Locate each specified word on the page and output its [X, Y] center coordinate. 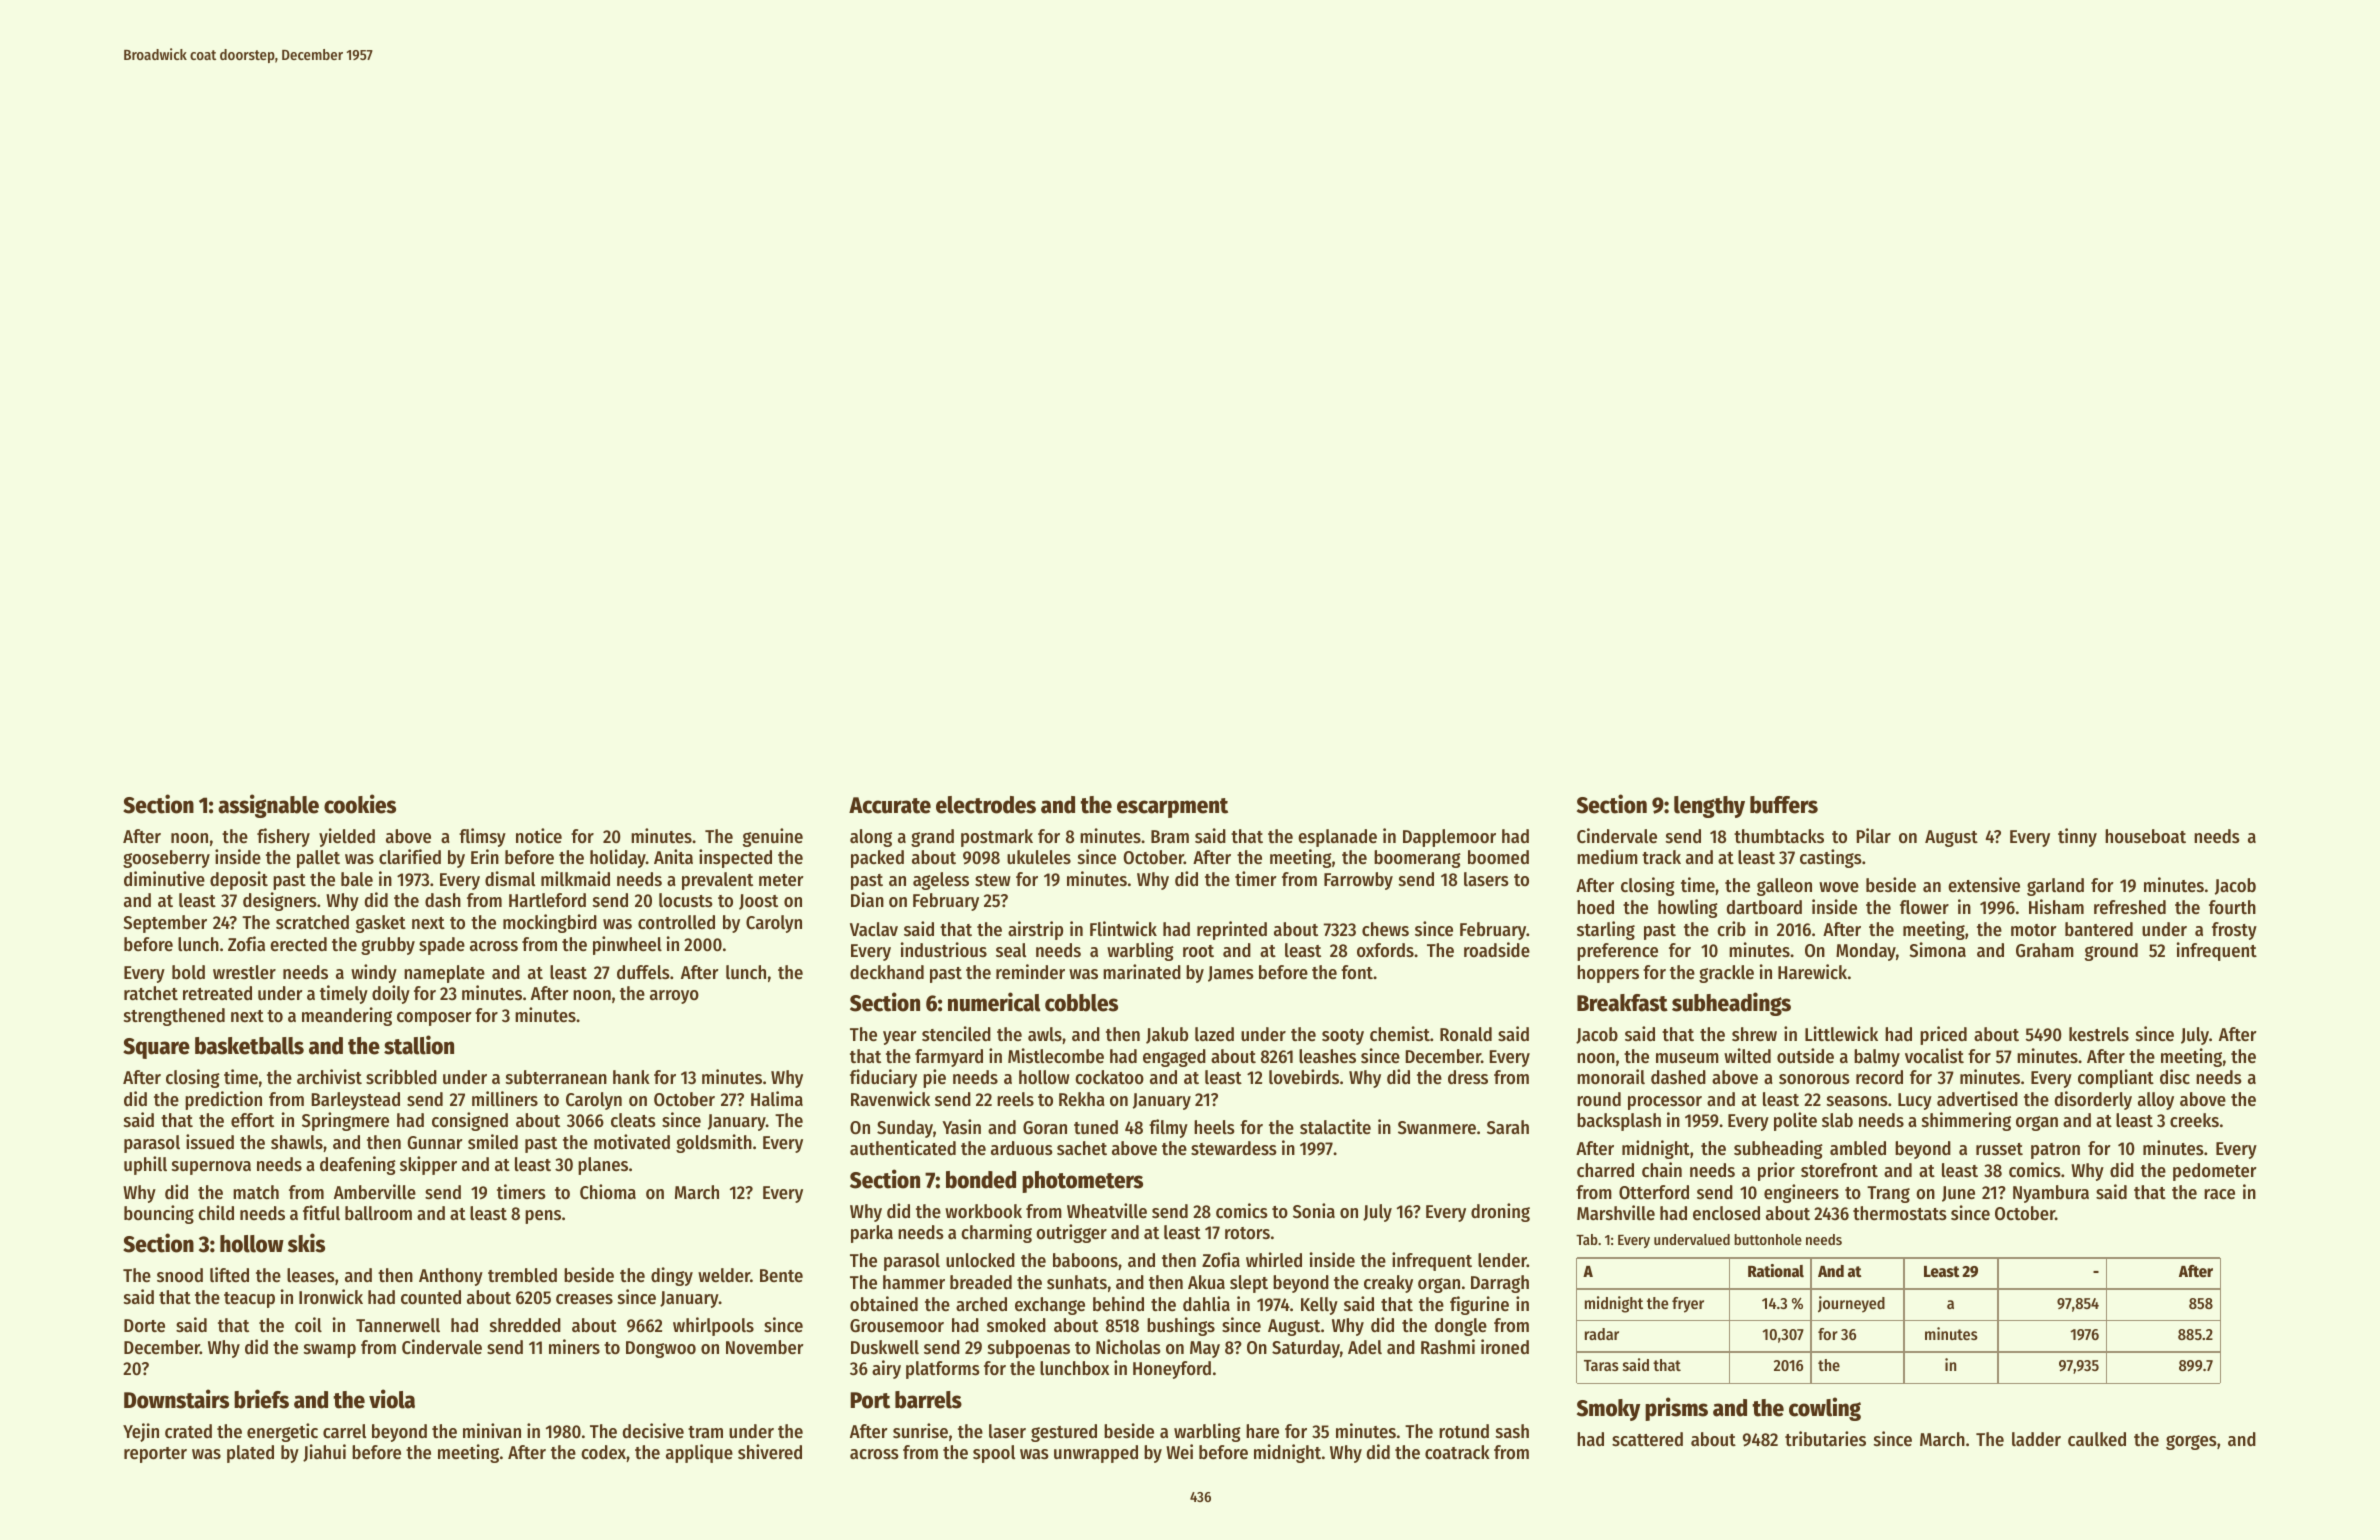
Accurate [890, 805]
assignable [268, 806]
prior [1776, 1171]
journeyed [1851, 1304]
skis [306, 1243]
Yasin [961, 1126]
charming [996, 1233]
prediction [223, 1100]
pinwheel [627, 945]
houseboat [2145, 836]
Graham [2045, 950]
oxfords [1385, 950]
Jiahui [324, 1453]
